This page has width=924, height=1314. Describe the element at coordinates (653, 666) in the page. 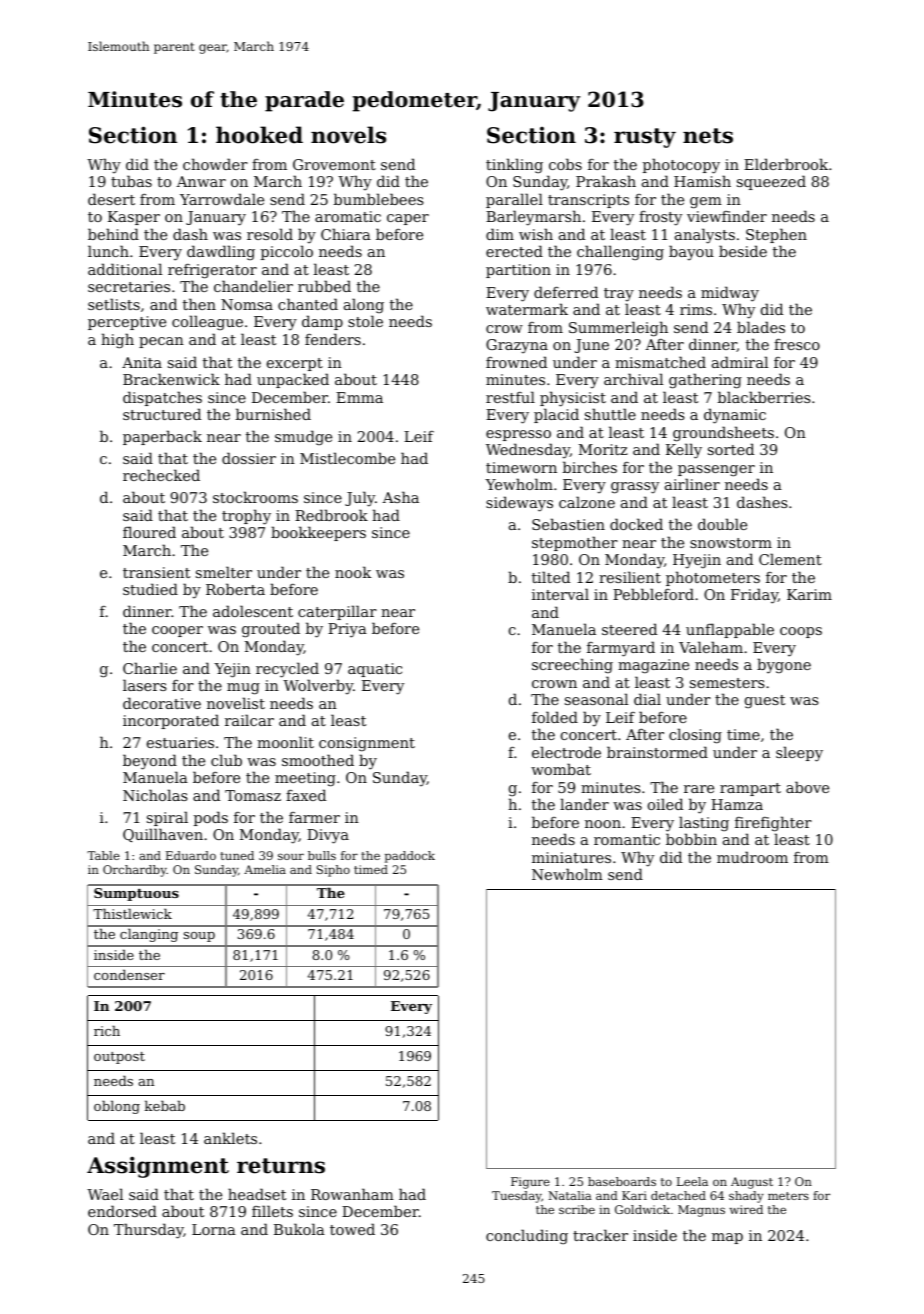

I see `magazine` at that location.
